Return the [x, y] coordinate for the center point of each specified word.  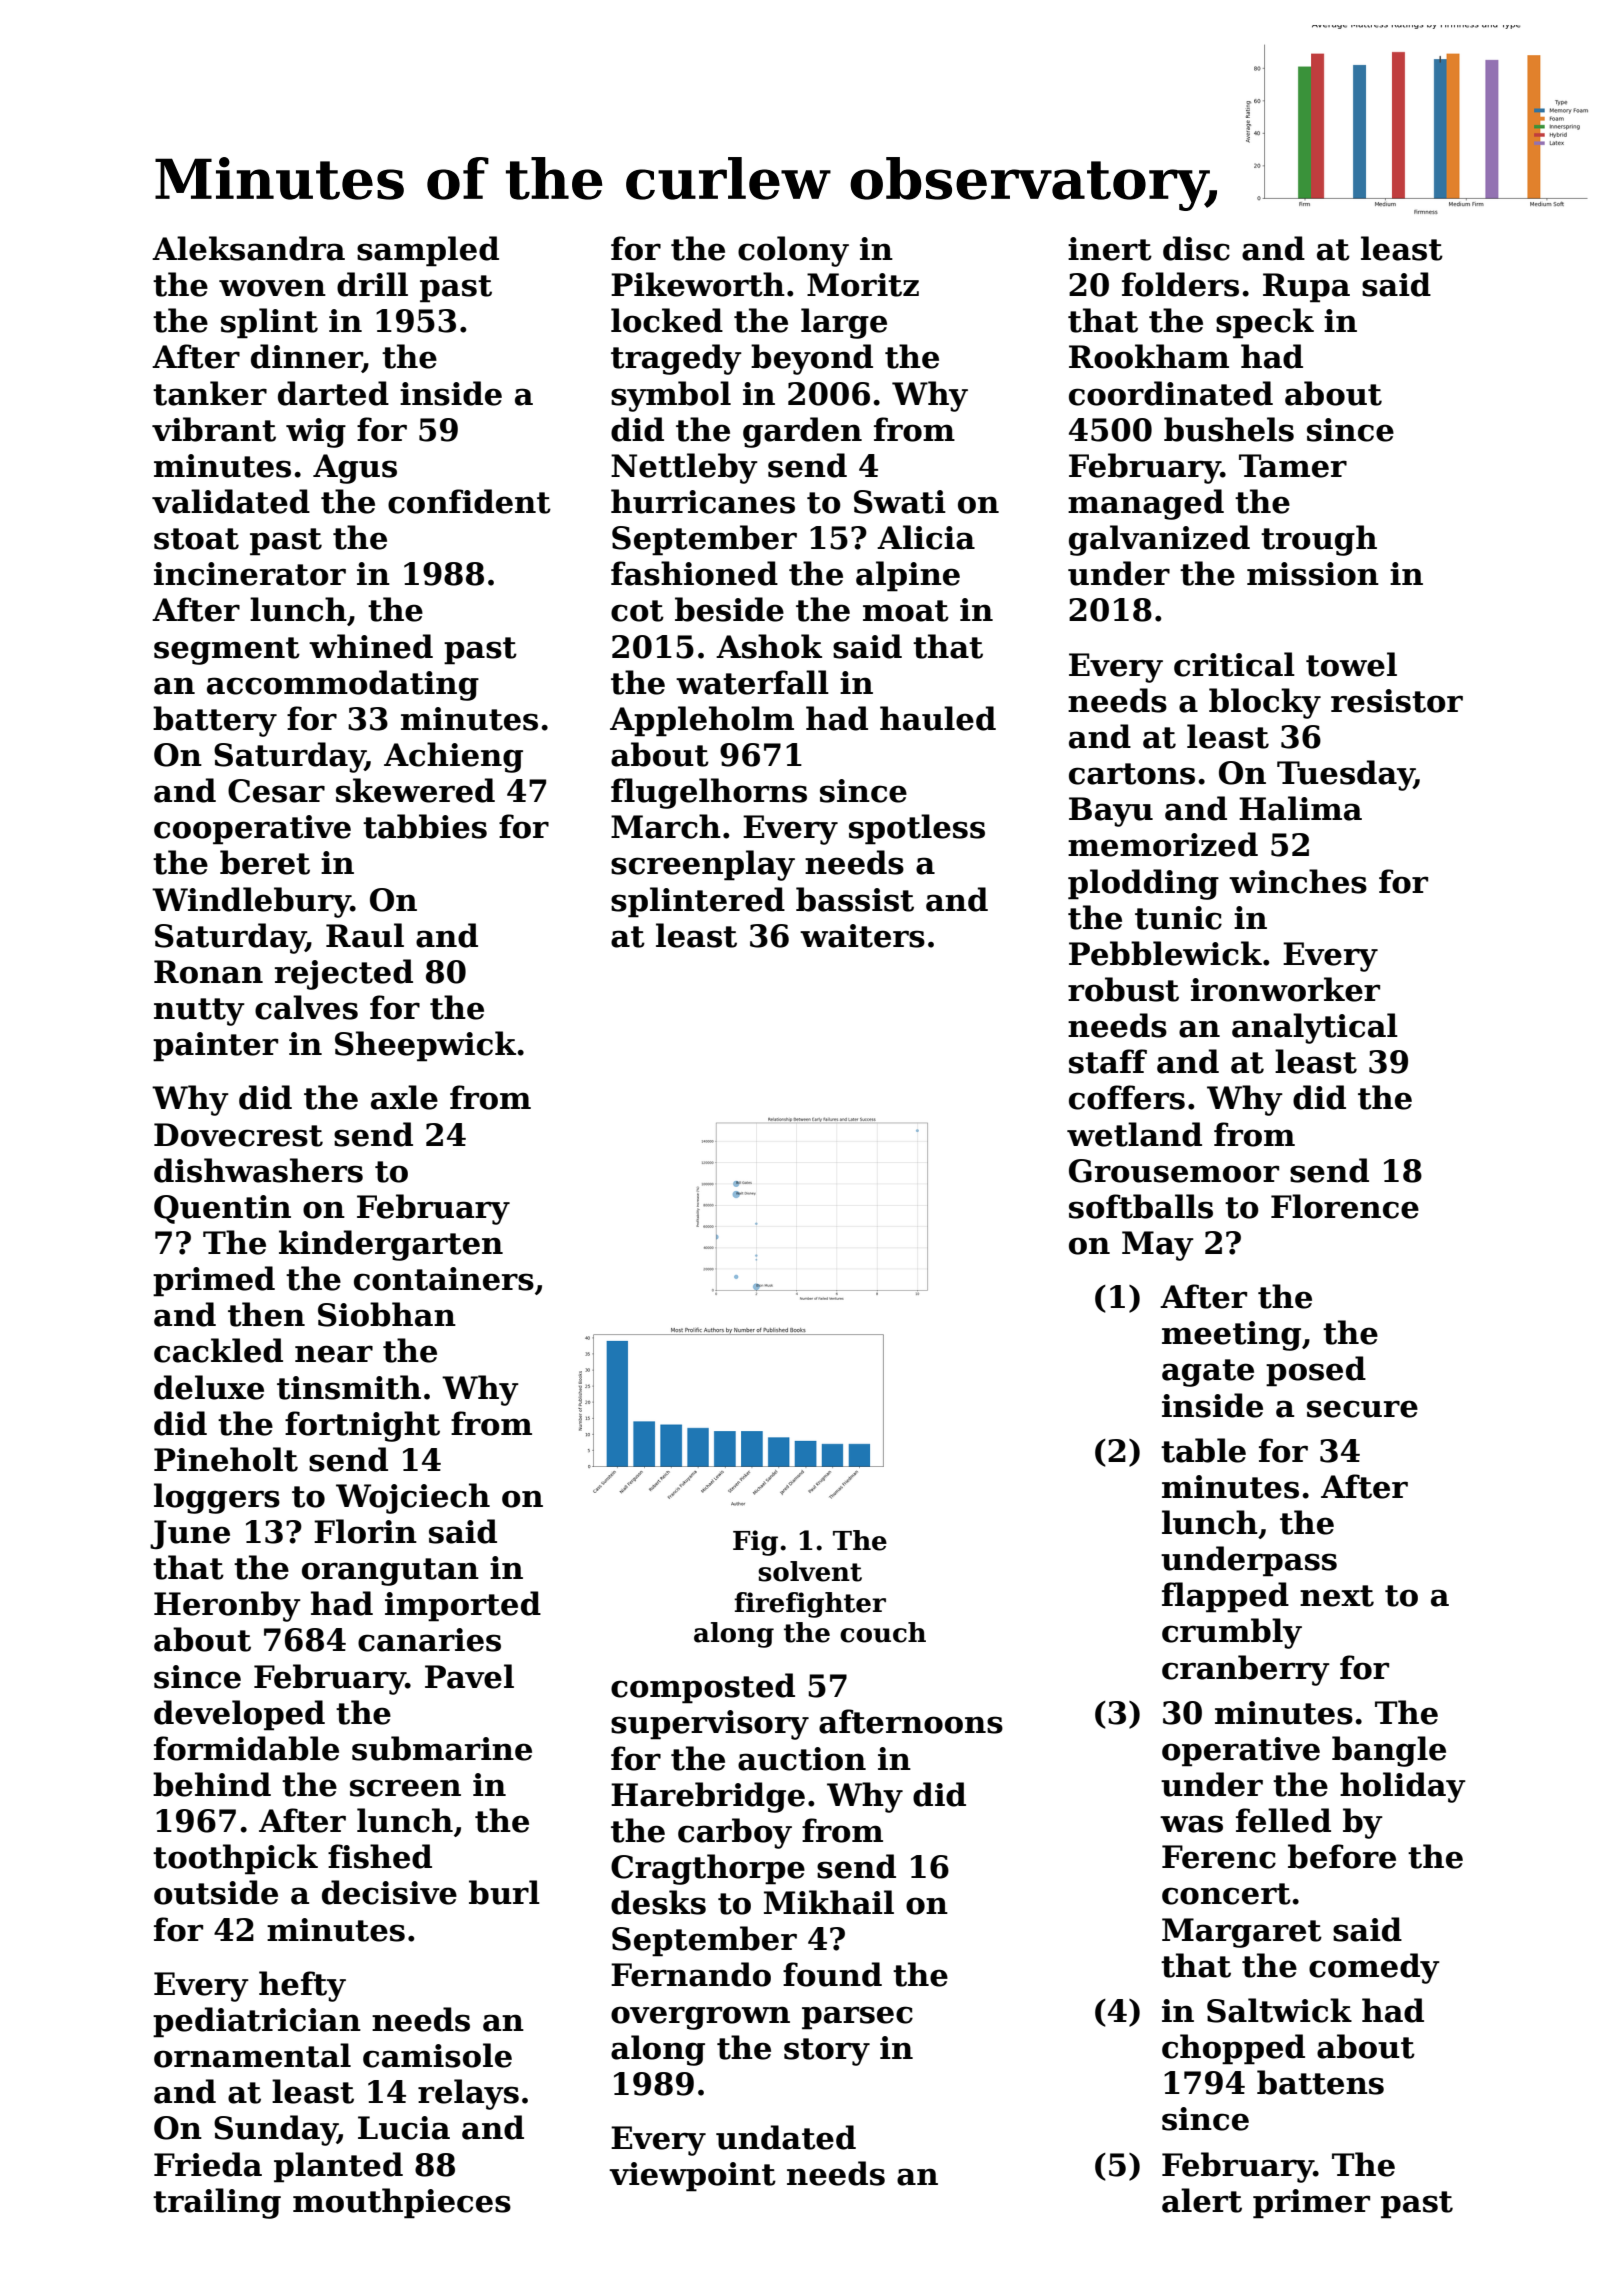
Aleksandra [248, 248]
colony [793, 251]
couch [883, 1632]
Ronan [208, 972]
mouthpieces [402, 2203]
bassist [855, 899]
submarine [442, 1748]
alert [1202, 2200]
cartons [1132, 774]
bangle [1389, 1751]
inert [1110, 249]
